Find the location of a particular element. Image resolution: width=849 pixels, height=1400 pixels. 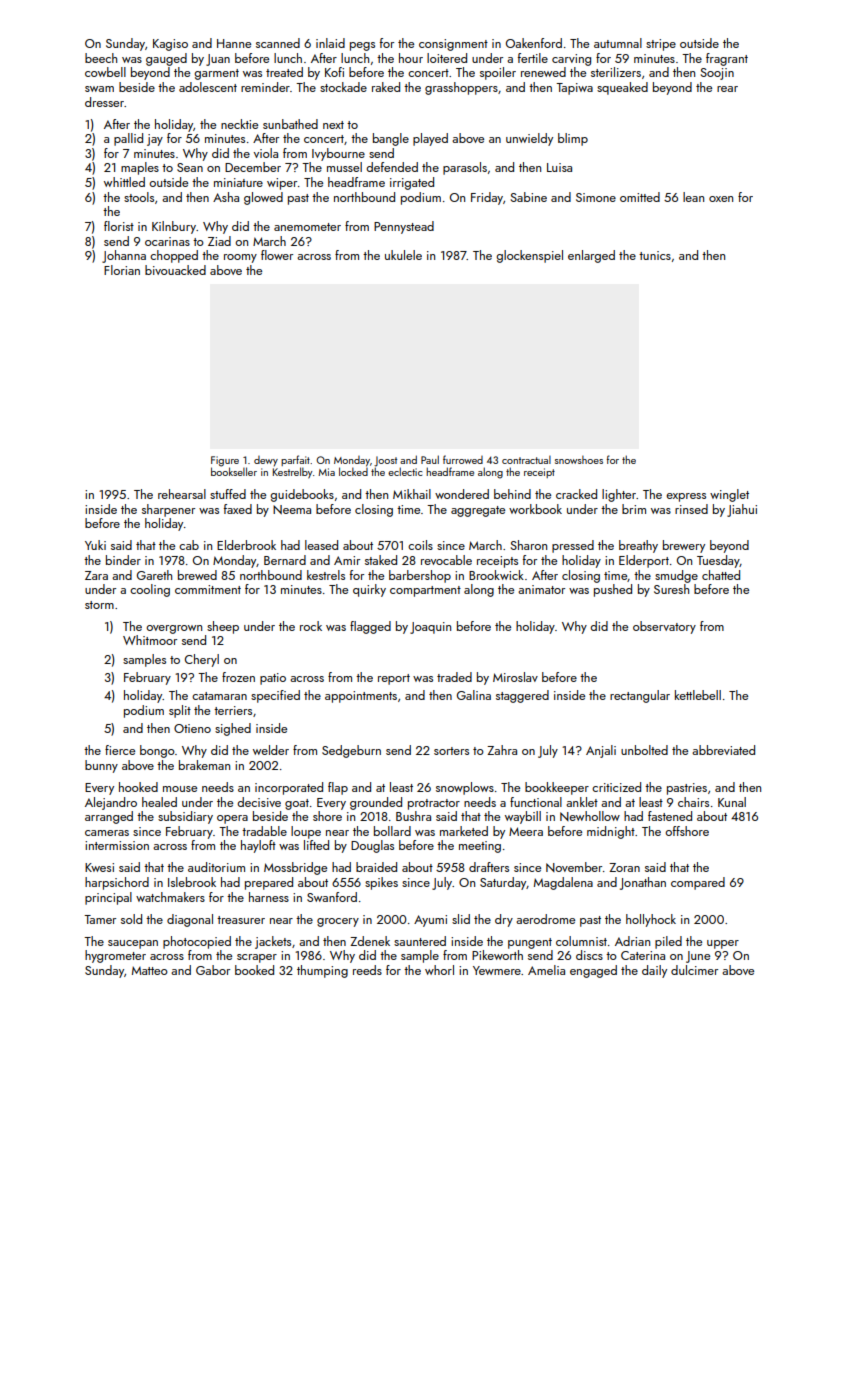

flagged is located at coordinates (370, 627).
